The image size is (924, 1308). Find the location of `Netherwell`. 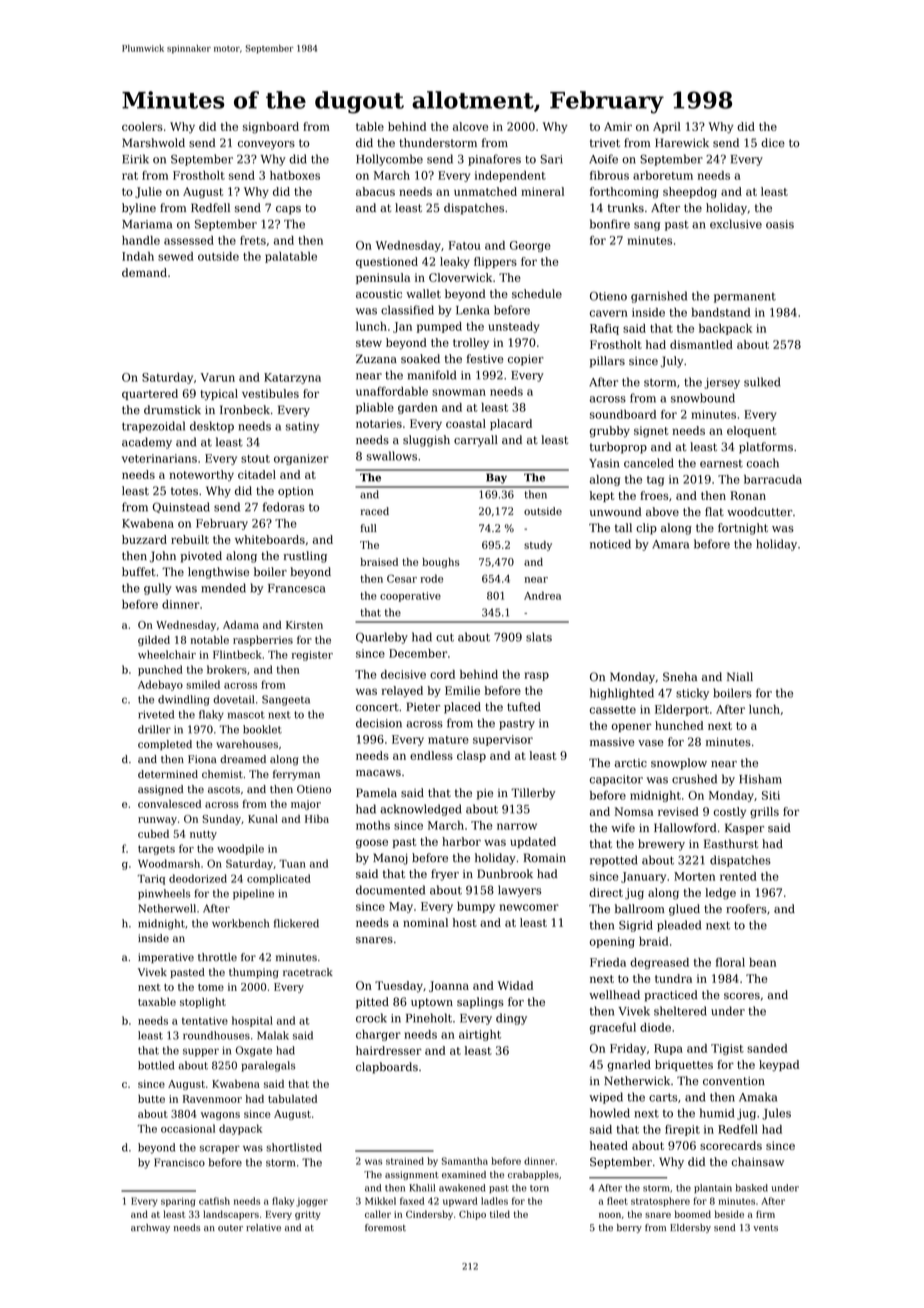

Netherwell is located at coordinates (167, 908).
